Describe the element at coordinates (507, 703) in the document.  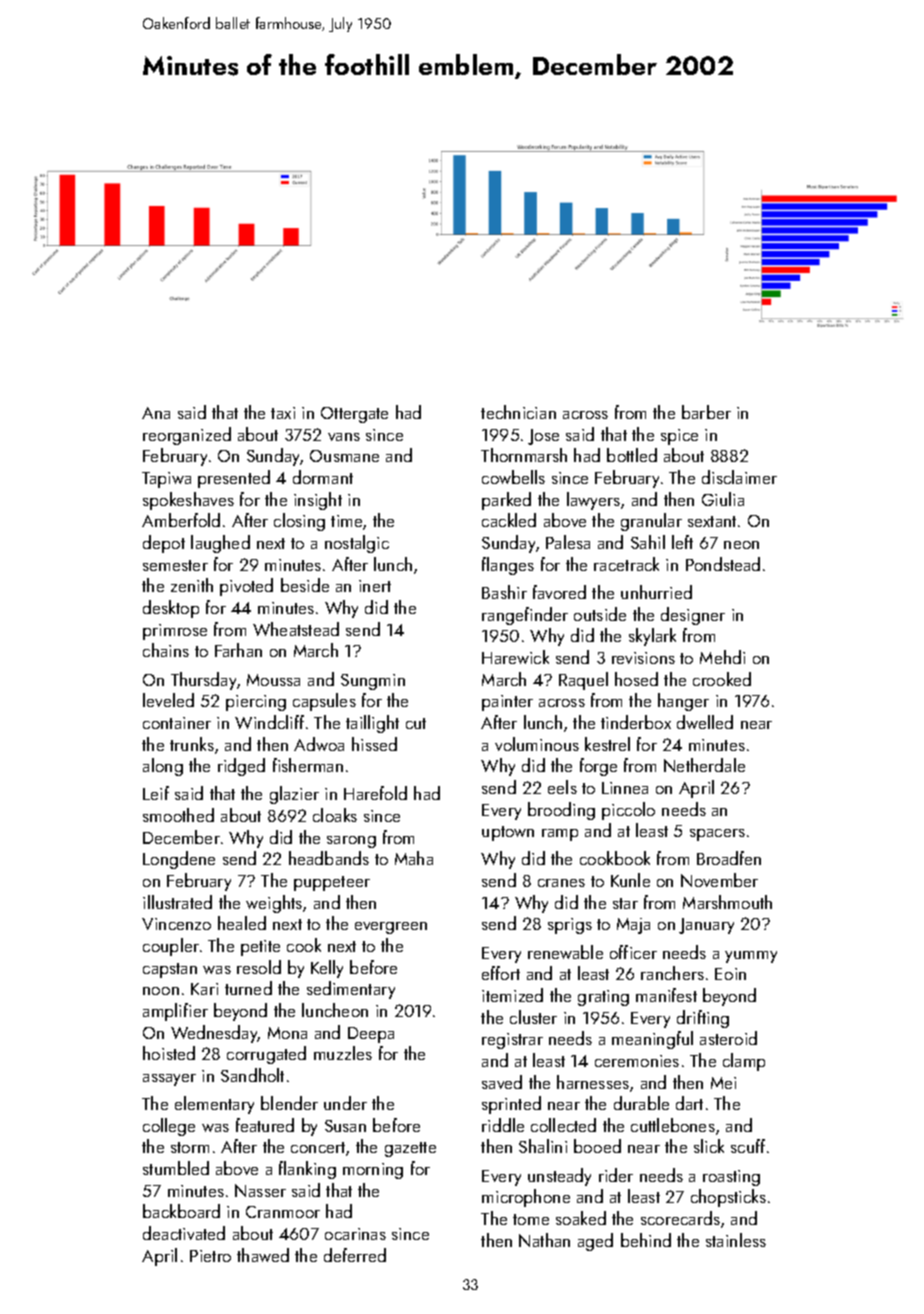
I see `painter` at that location.
